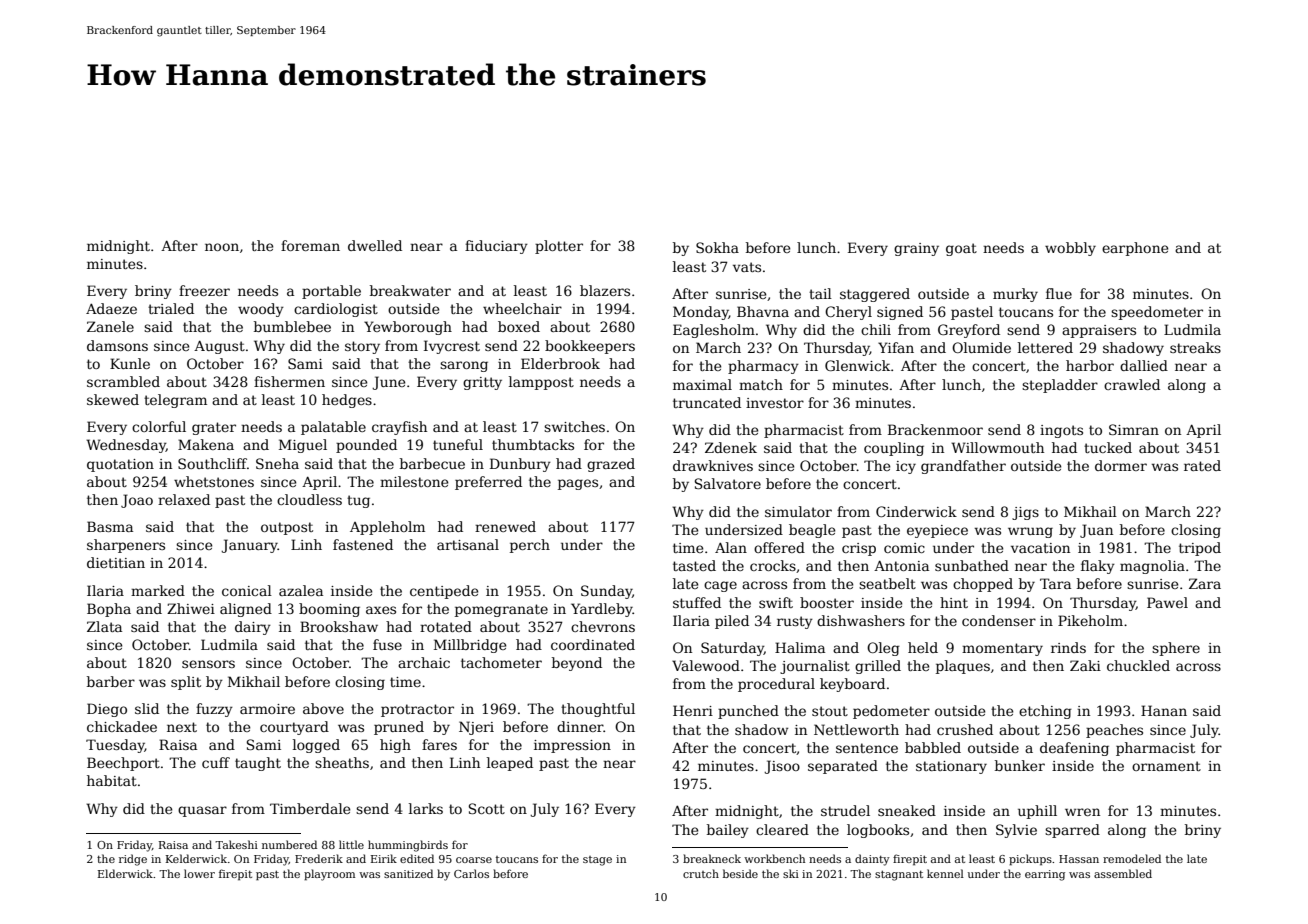  I want to click on booming, so click(329, 610).
